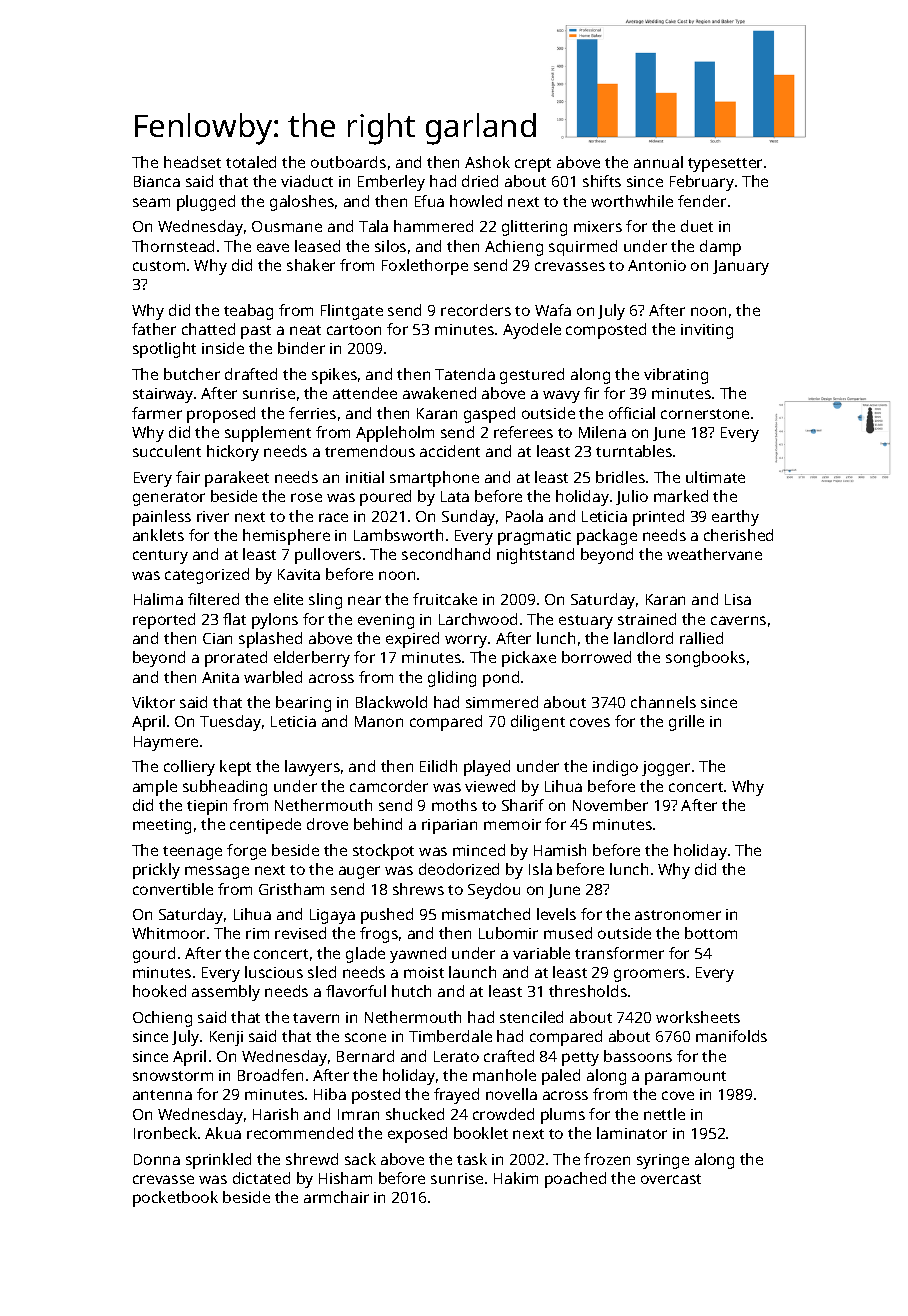 This image has width=908, height=1316. I want to click on Foxlethorpe, so click(425, 267).
